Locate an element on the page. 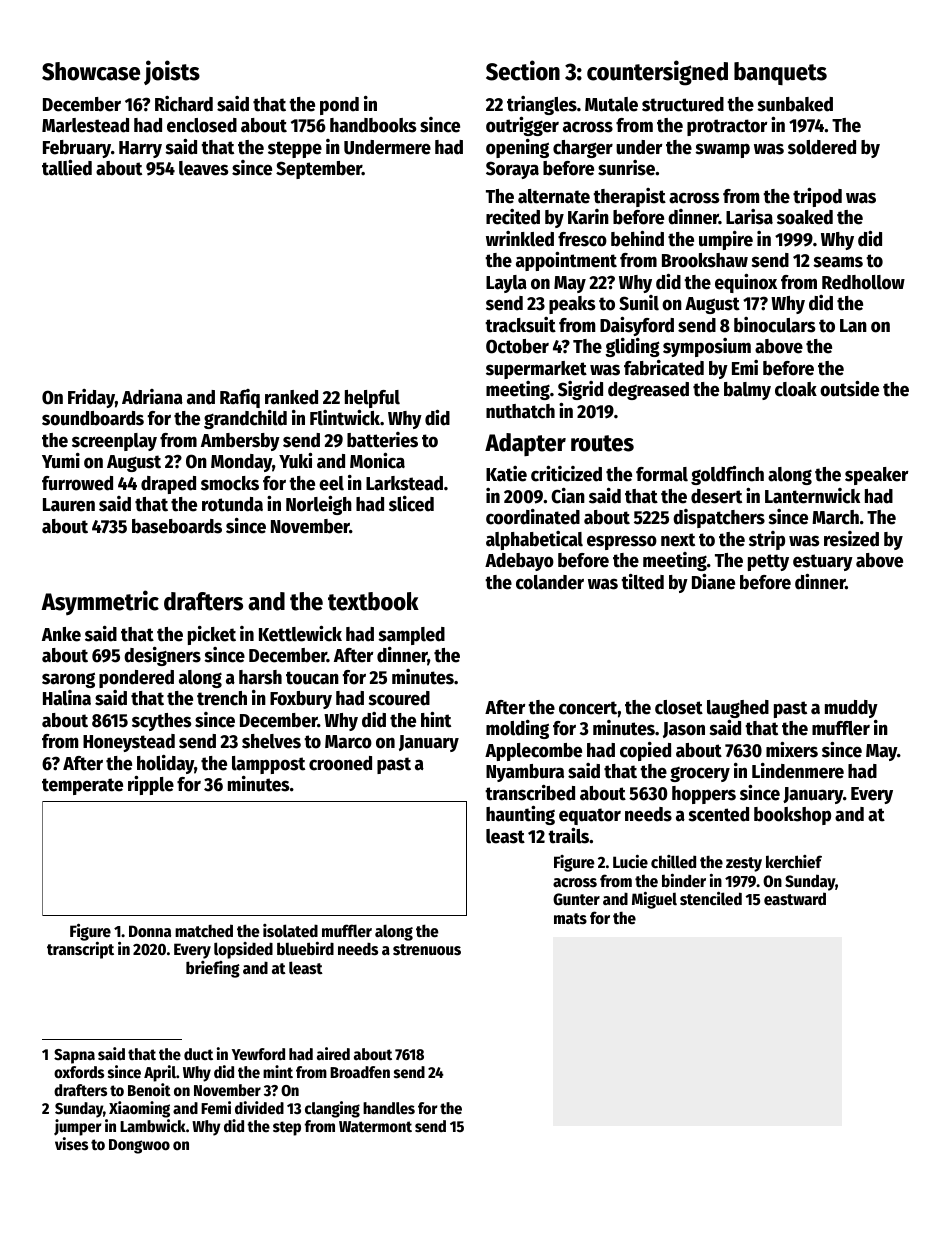  Lanternwick is located at coordinates (812, 496).
